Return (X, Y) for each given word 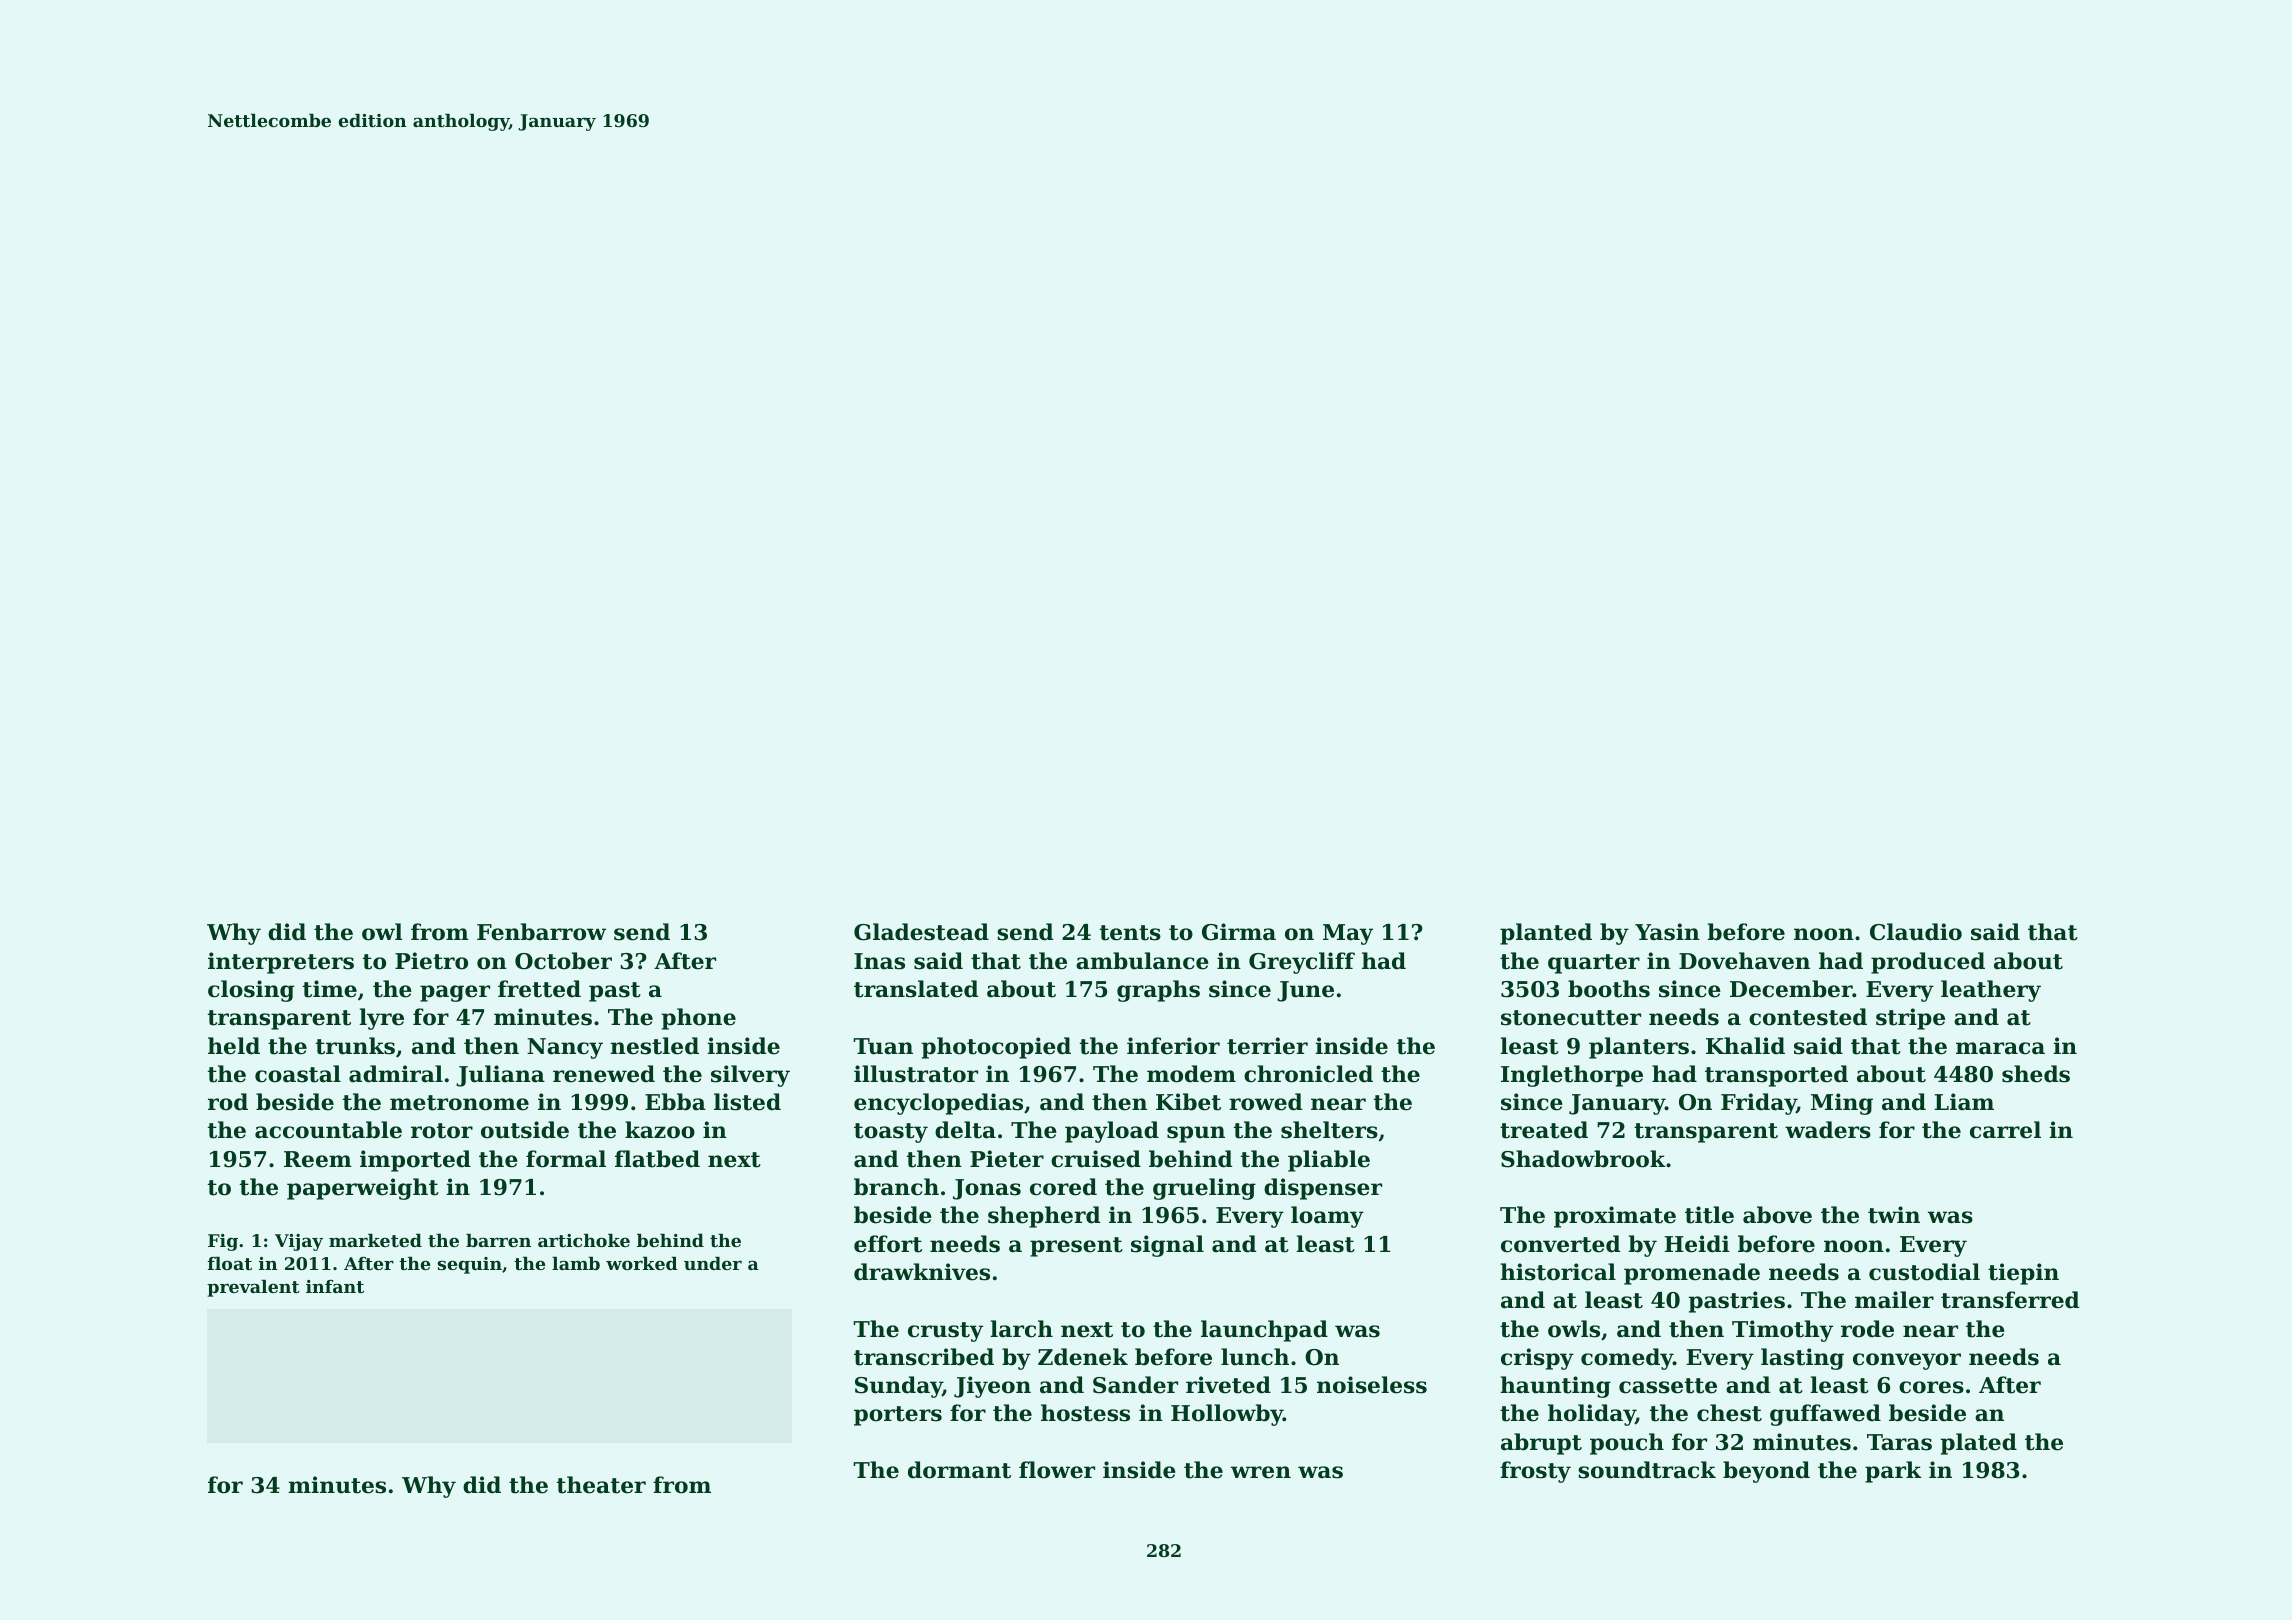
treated (1544, 1130)
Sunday (898, 1387)
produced (1928, 963)
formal (566, 1159)
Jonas (987, 1189)
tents (1130, 933)
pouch (1627, 1444)
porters (898, 1416)
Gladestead (921, 932)
